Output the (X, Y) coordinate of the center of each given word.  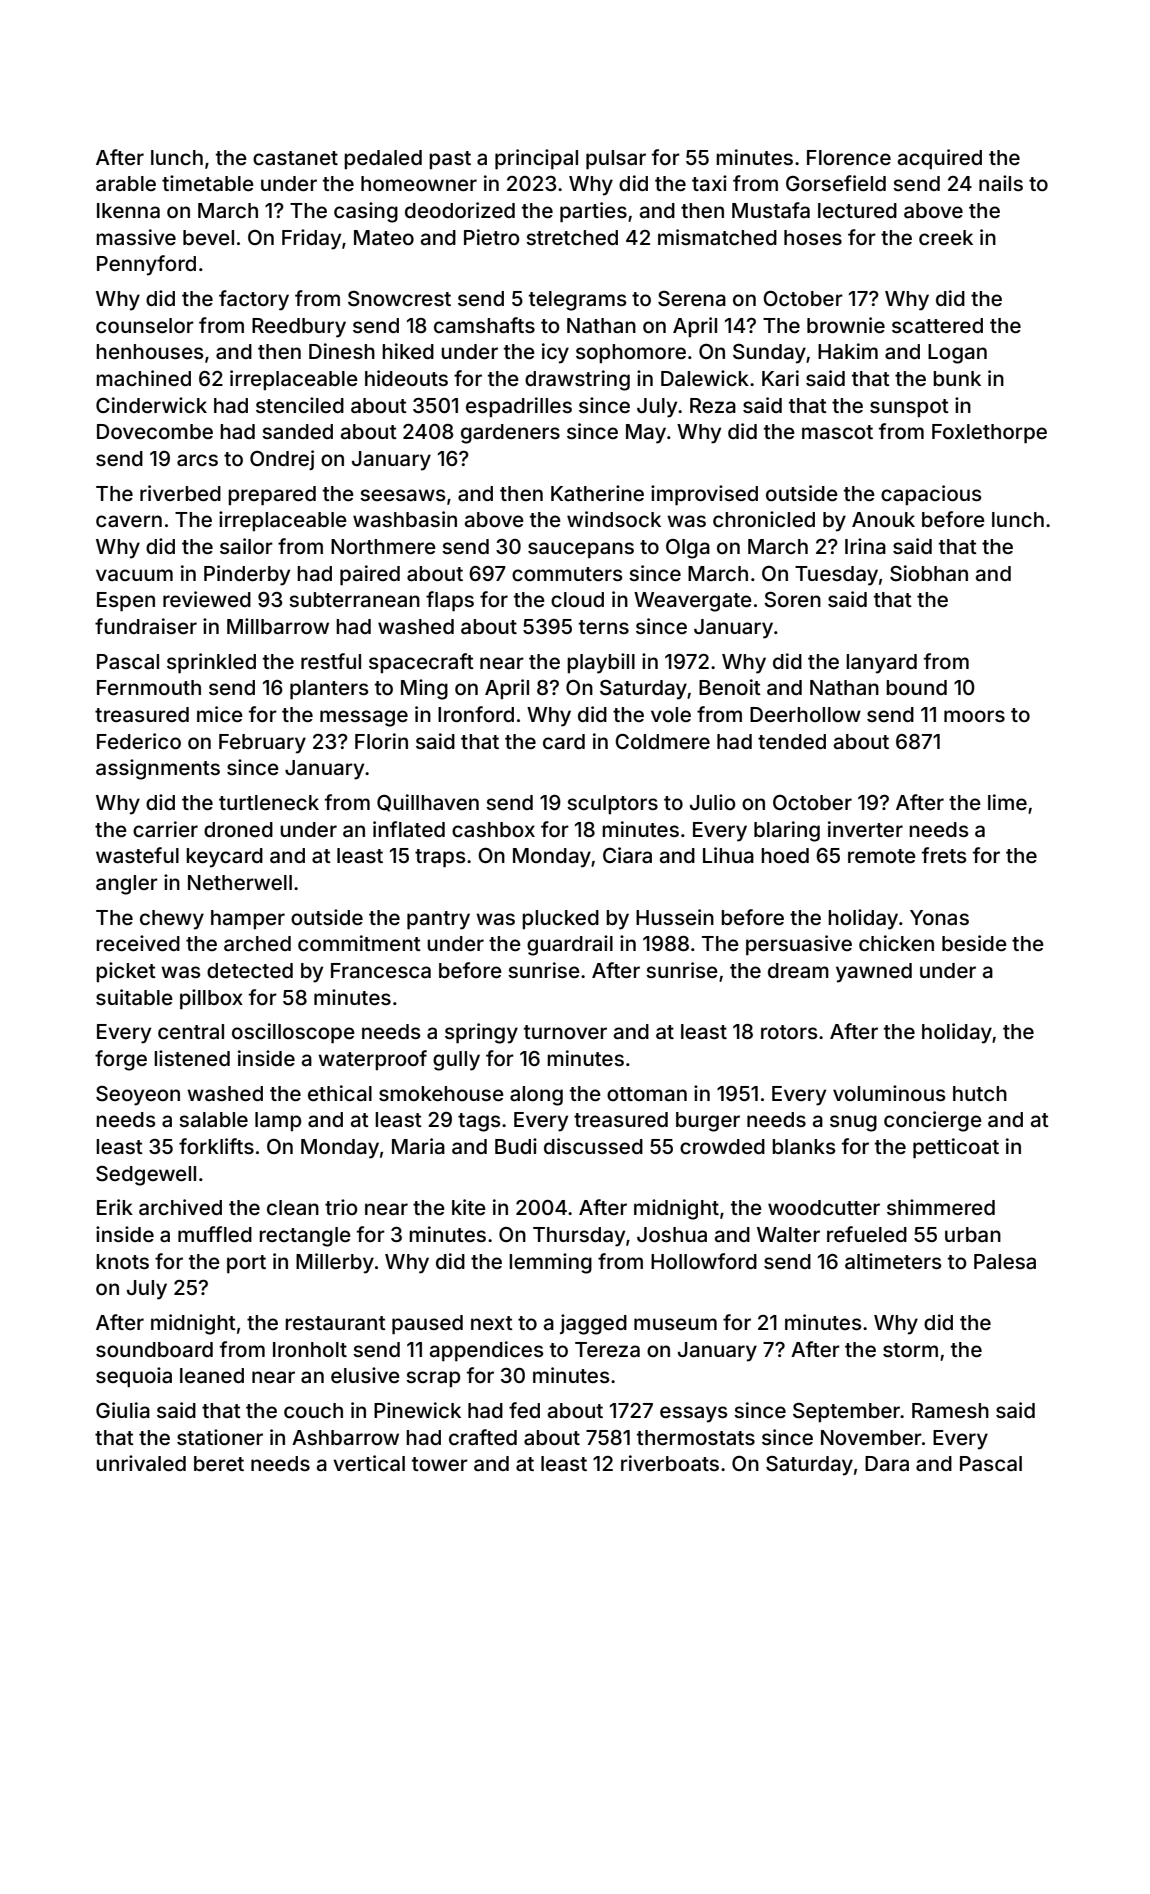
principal (536, 159)
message (364, 718)
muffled (215, 1234)
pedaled (383, 159)
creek (946, 237)
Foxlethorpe (989, 433)
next (492, 1323)
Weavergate (693, 602)
